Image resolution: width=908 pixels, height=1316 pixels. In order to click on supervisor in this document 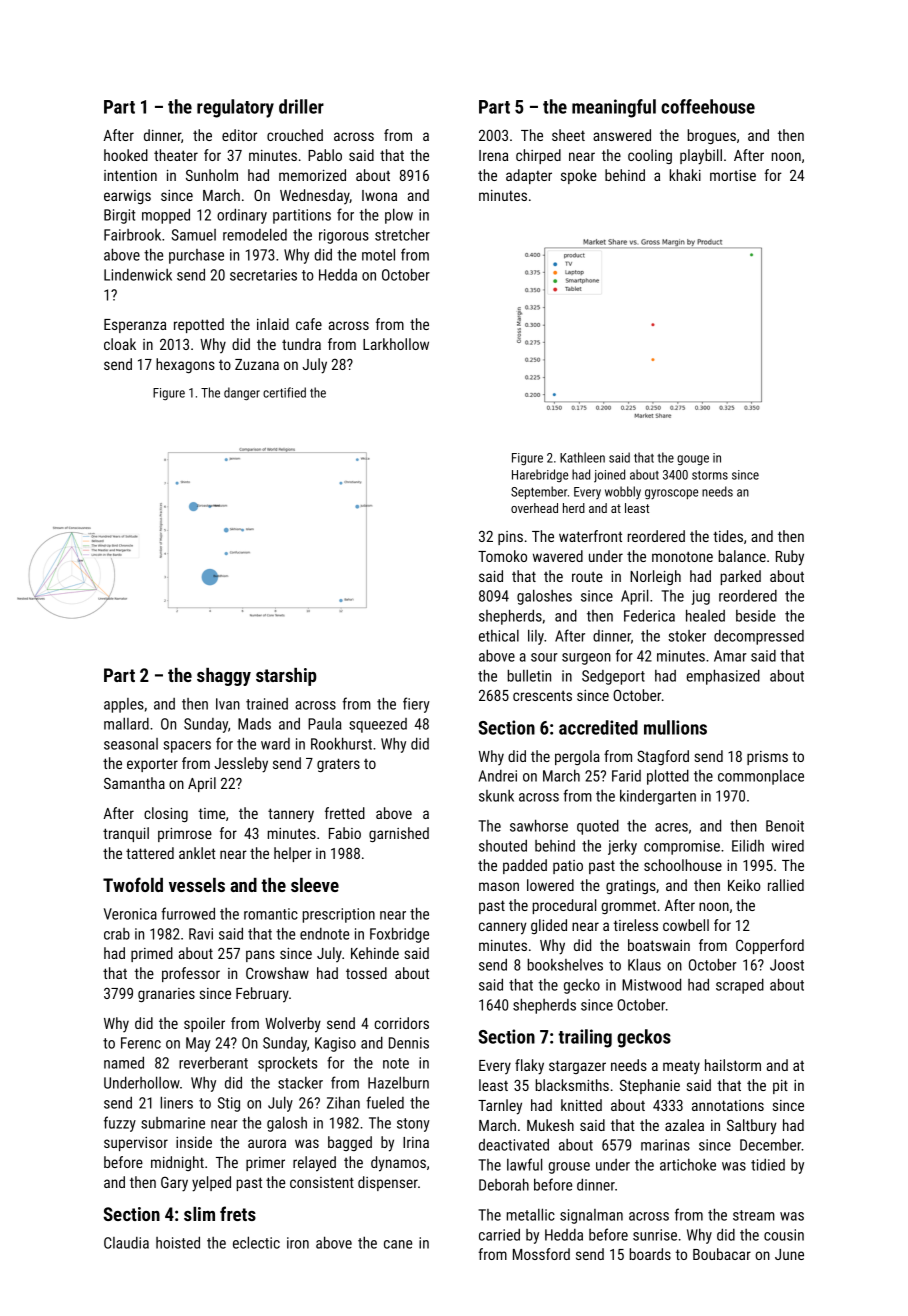, I will do `click(136, 1144)`.
